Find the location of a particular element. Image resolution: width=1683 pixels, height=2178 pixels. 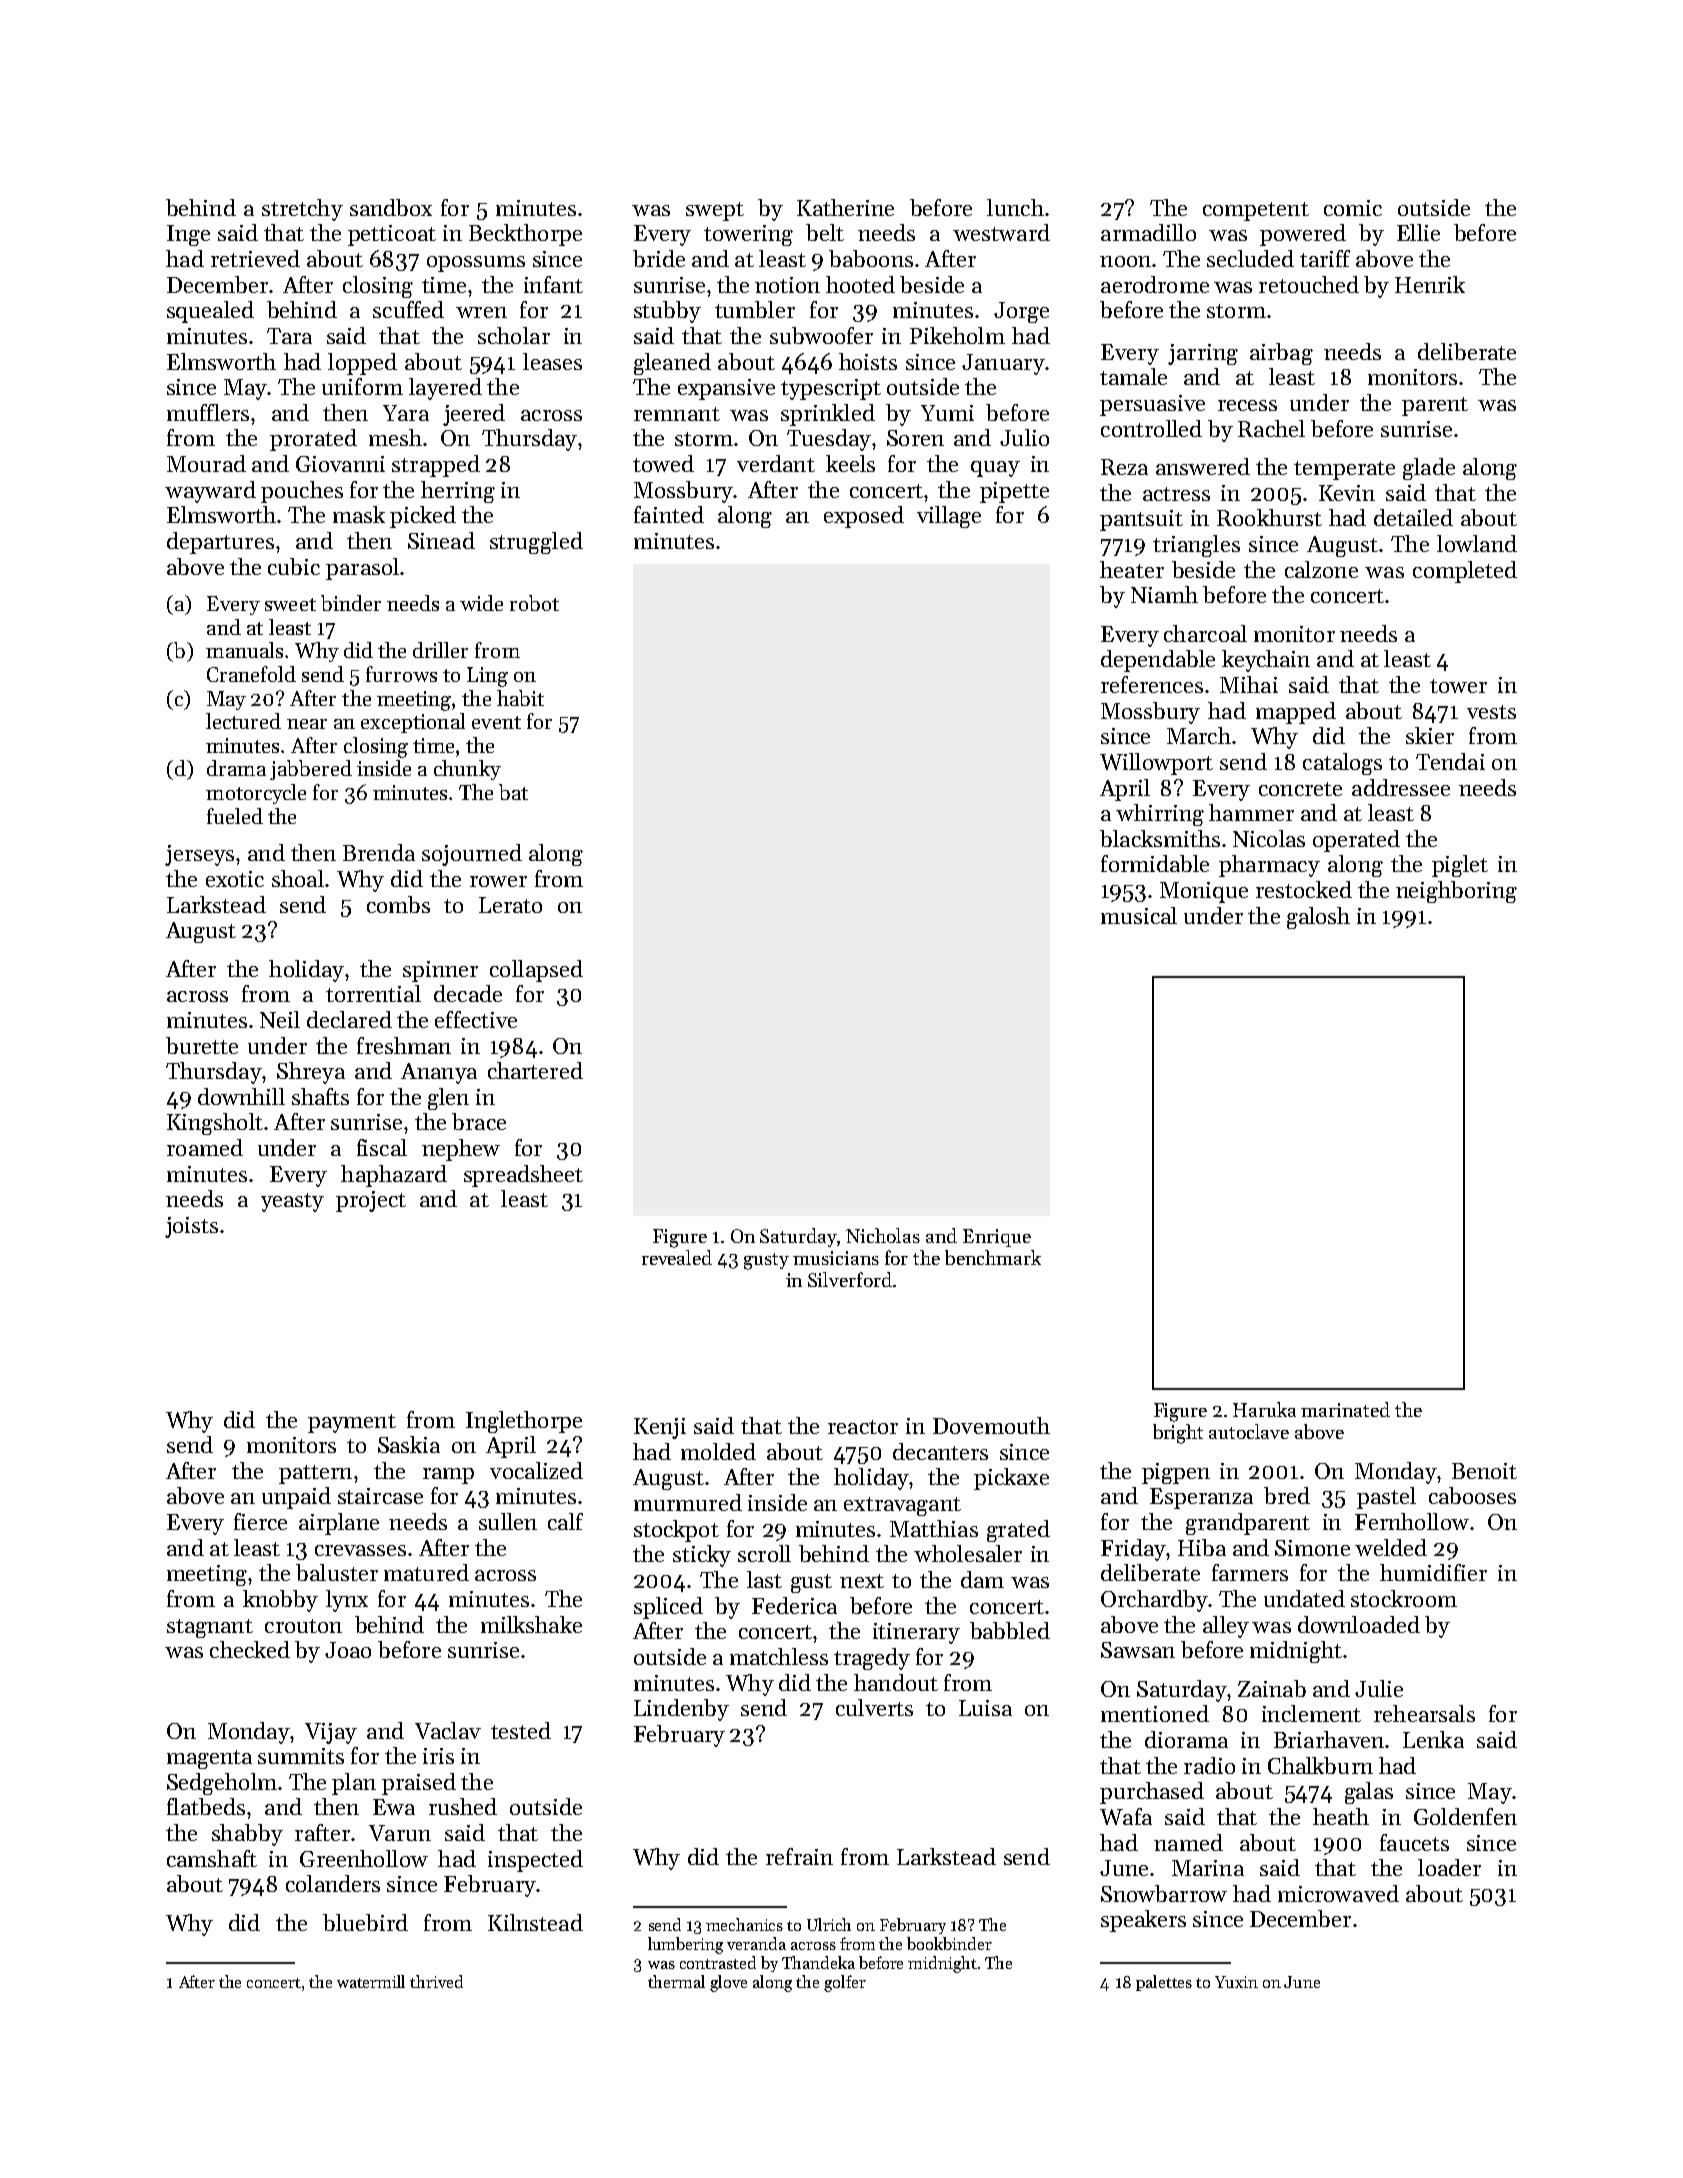

comic is located at coordinates (1353, 208).
